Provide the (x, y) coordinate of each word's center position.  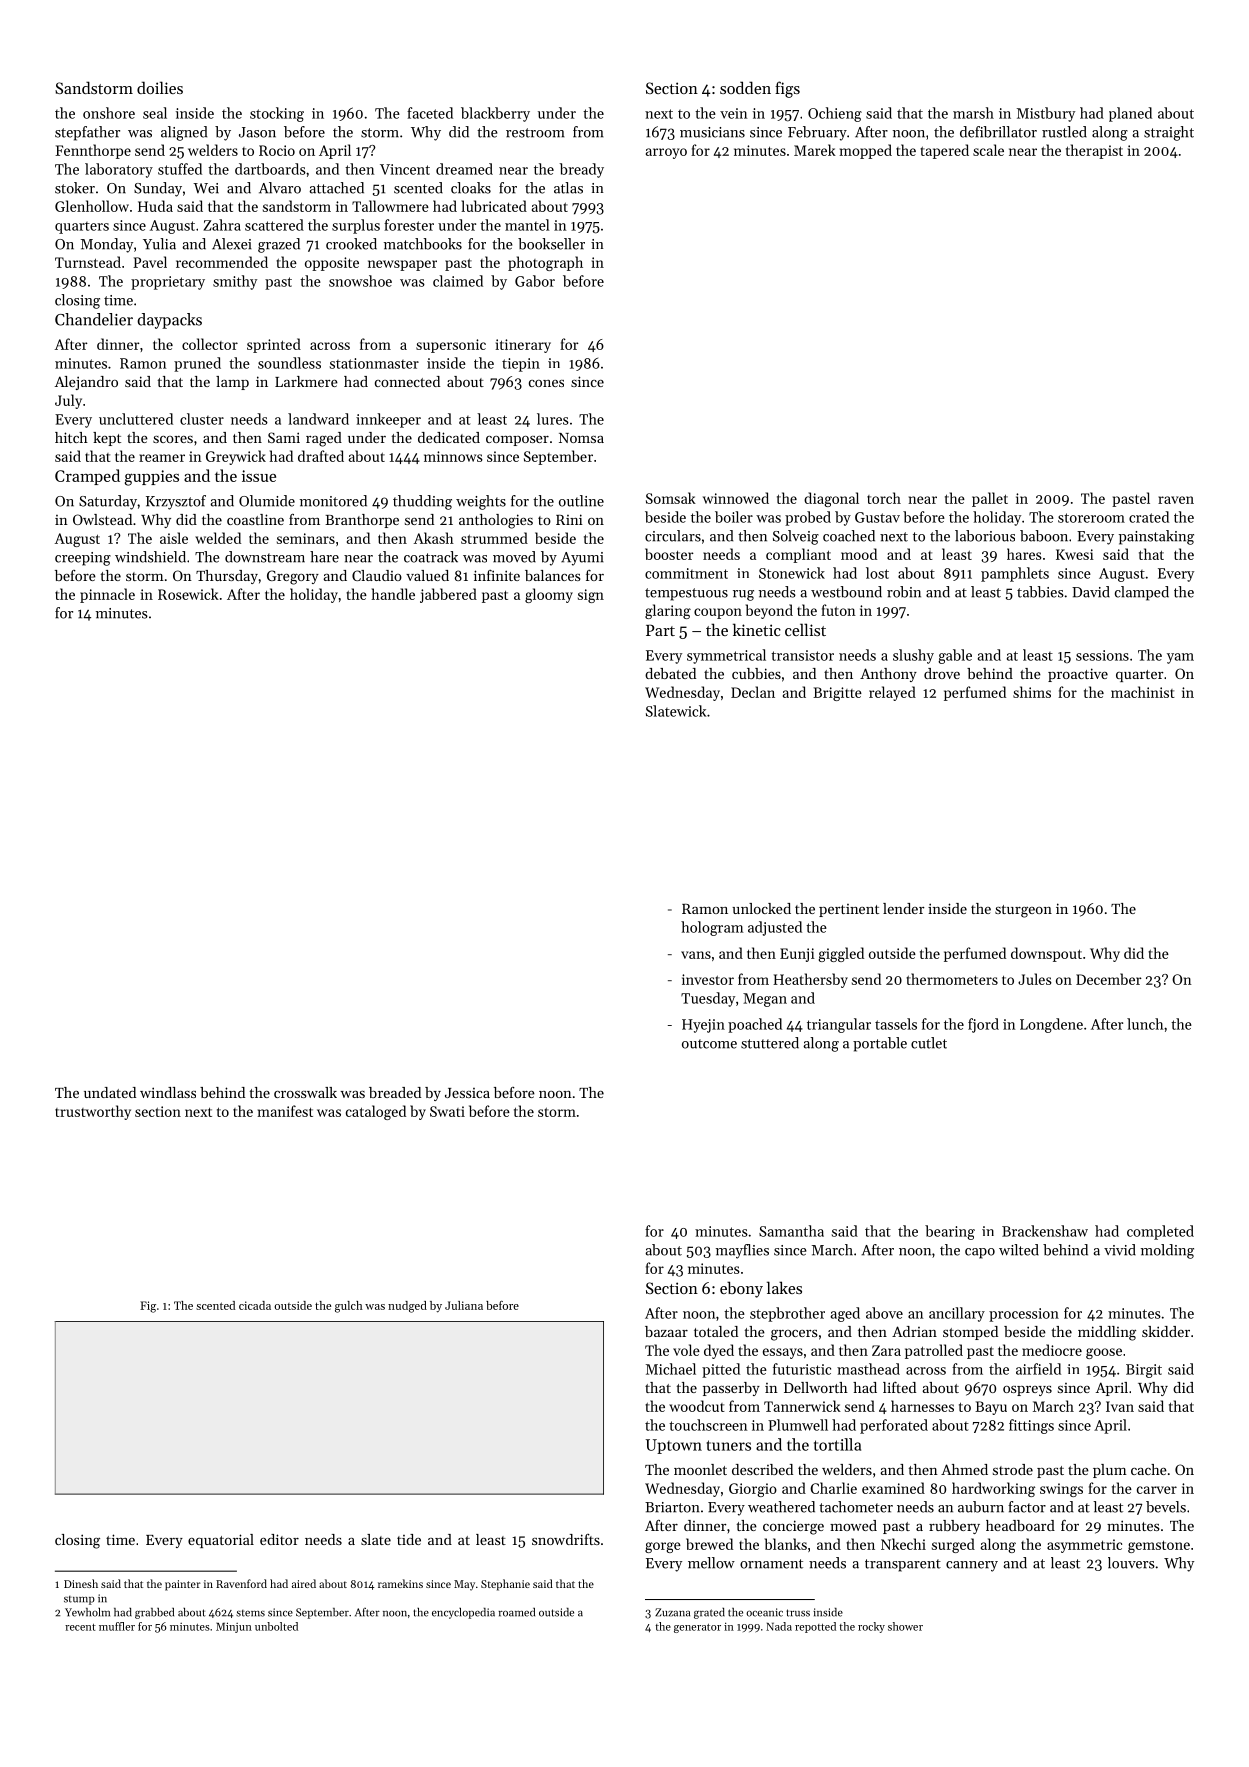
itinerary (523, 346)
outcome (709, 1044)
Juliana (464, 1305)
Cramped (87, 477)
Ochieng (835, 114)
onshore (109, 113)
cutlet (929, 1043)
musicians (712, 132)
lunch (1145, 1024)
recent (80, 1627)
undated (110, 1092)
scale (988, 150)
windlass (168, 1092)
